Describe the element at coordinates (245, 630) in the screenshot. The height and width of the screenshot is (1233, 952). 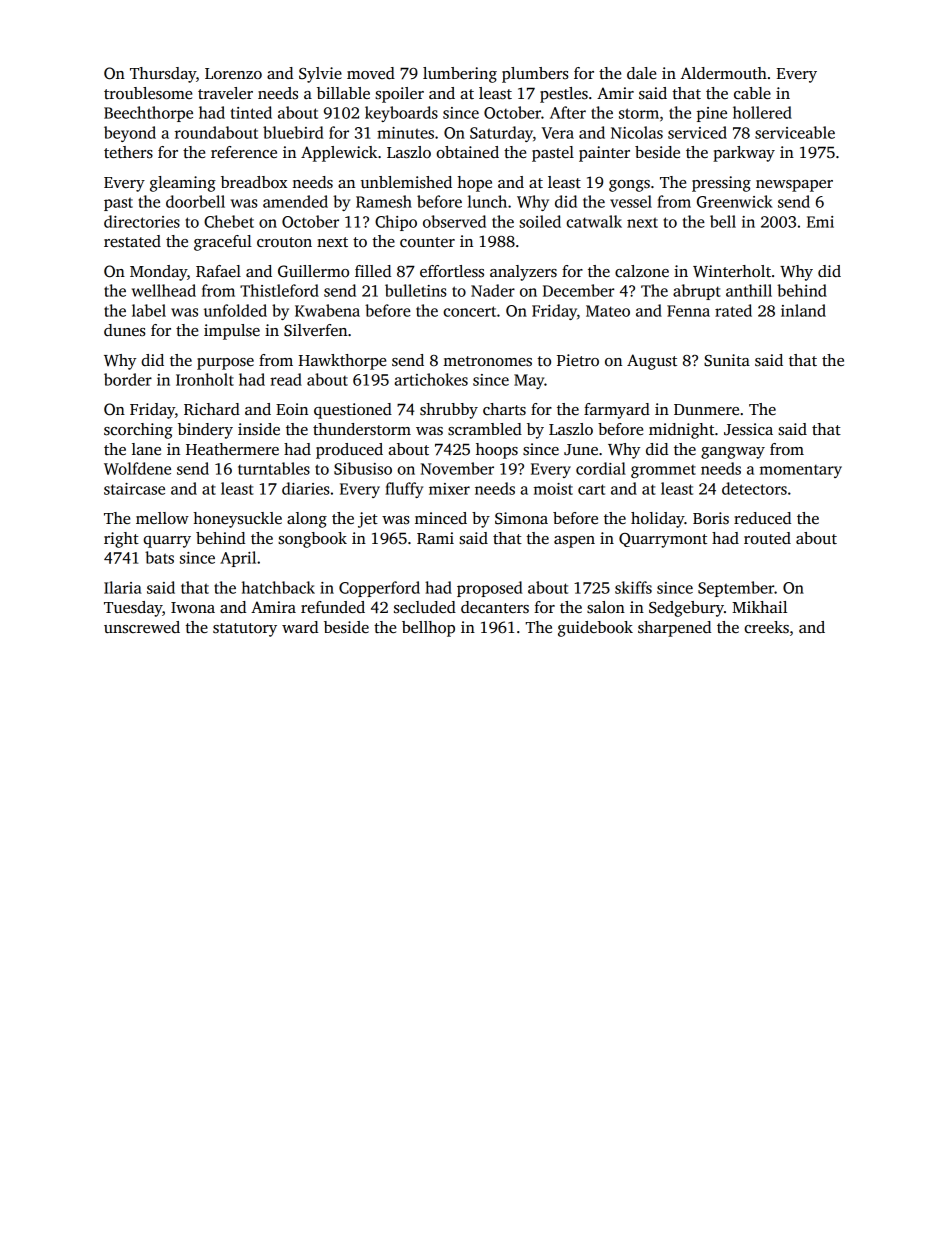
I see `statutory` at that location.
